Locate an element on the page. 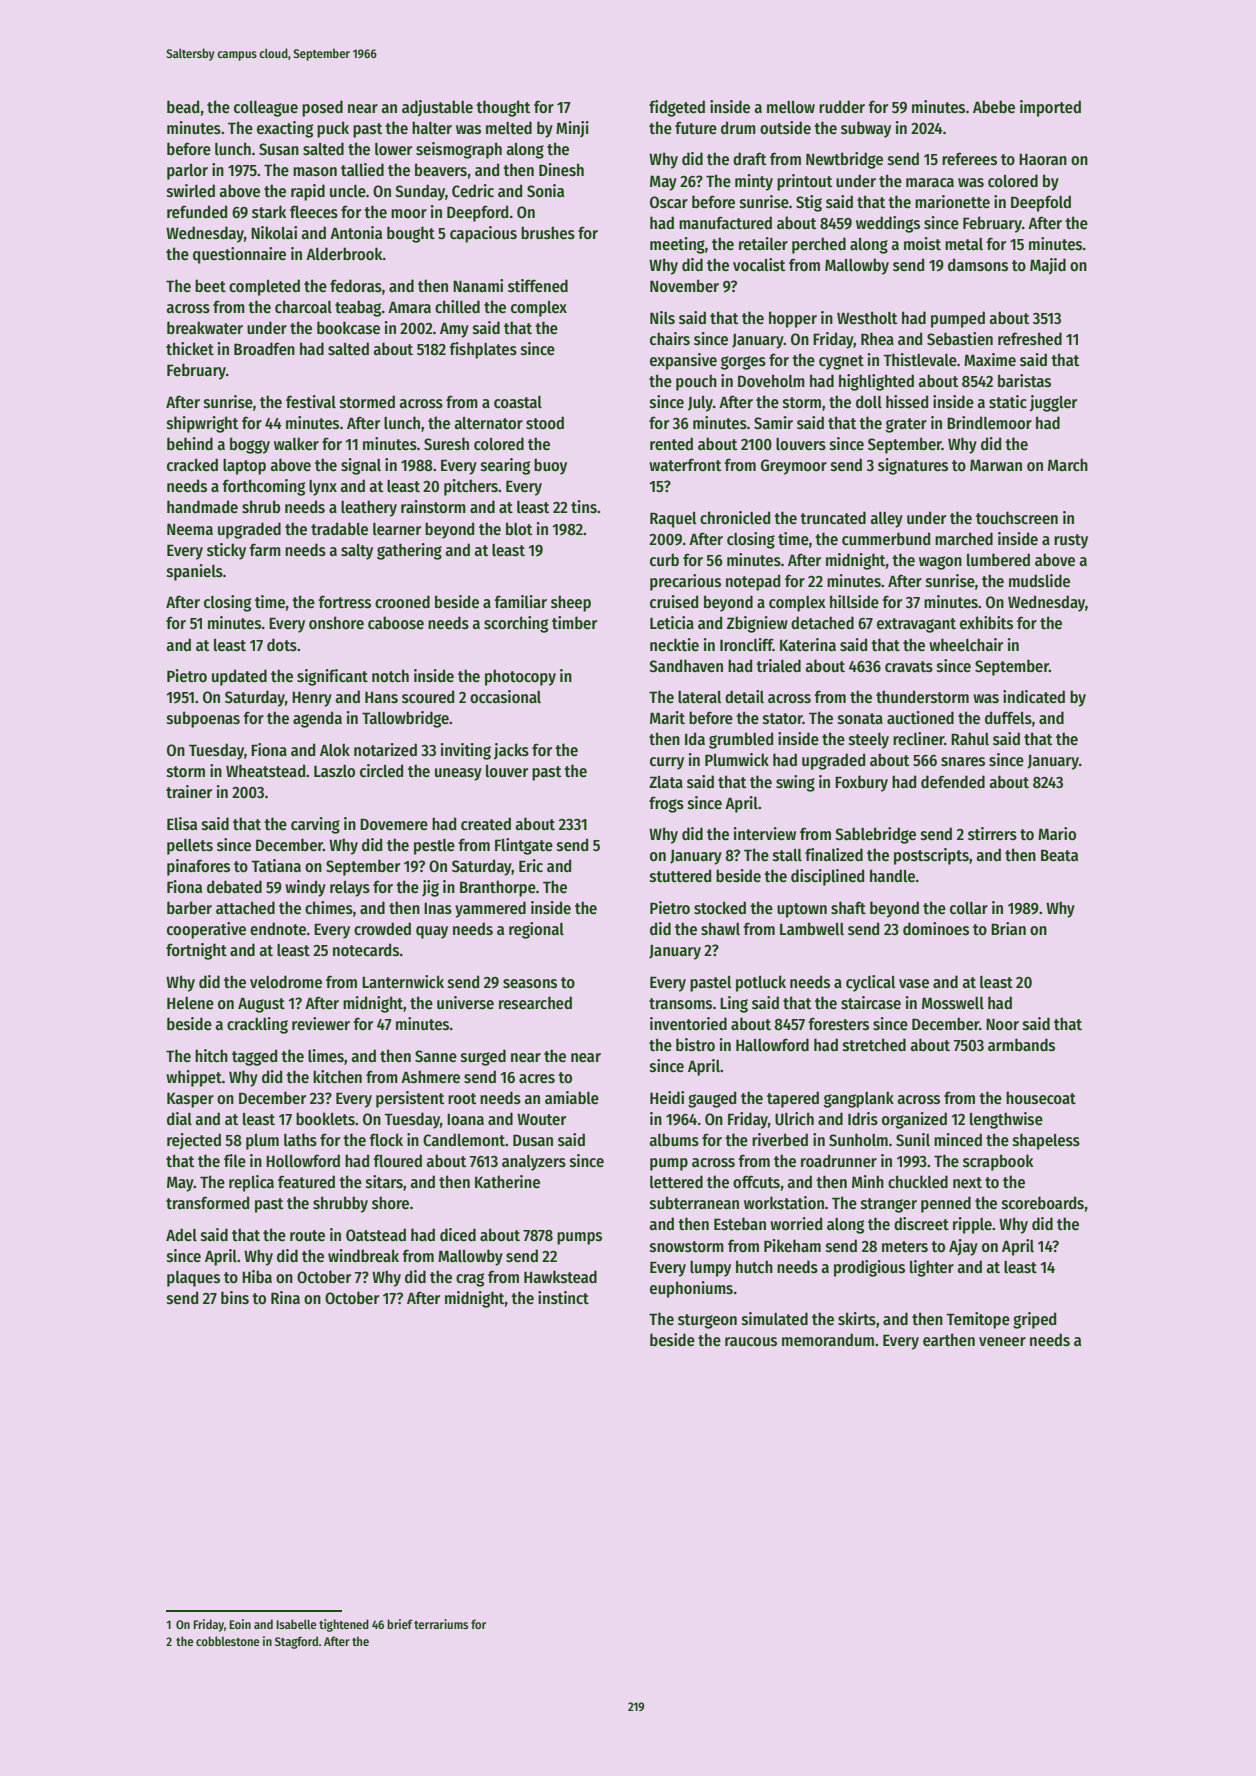 The image size is (1256, 1776). adjustable is located at coordinates (437, 108).
